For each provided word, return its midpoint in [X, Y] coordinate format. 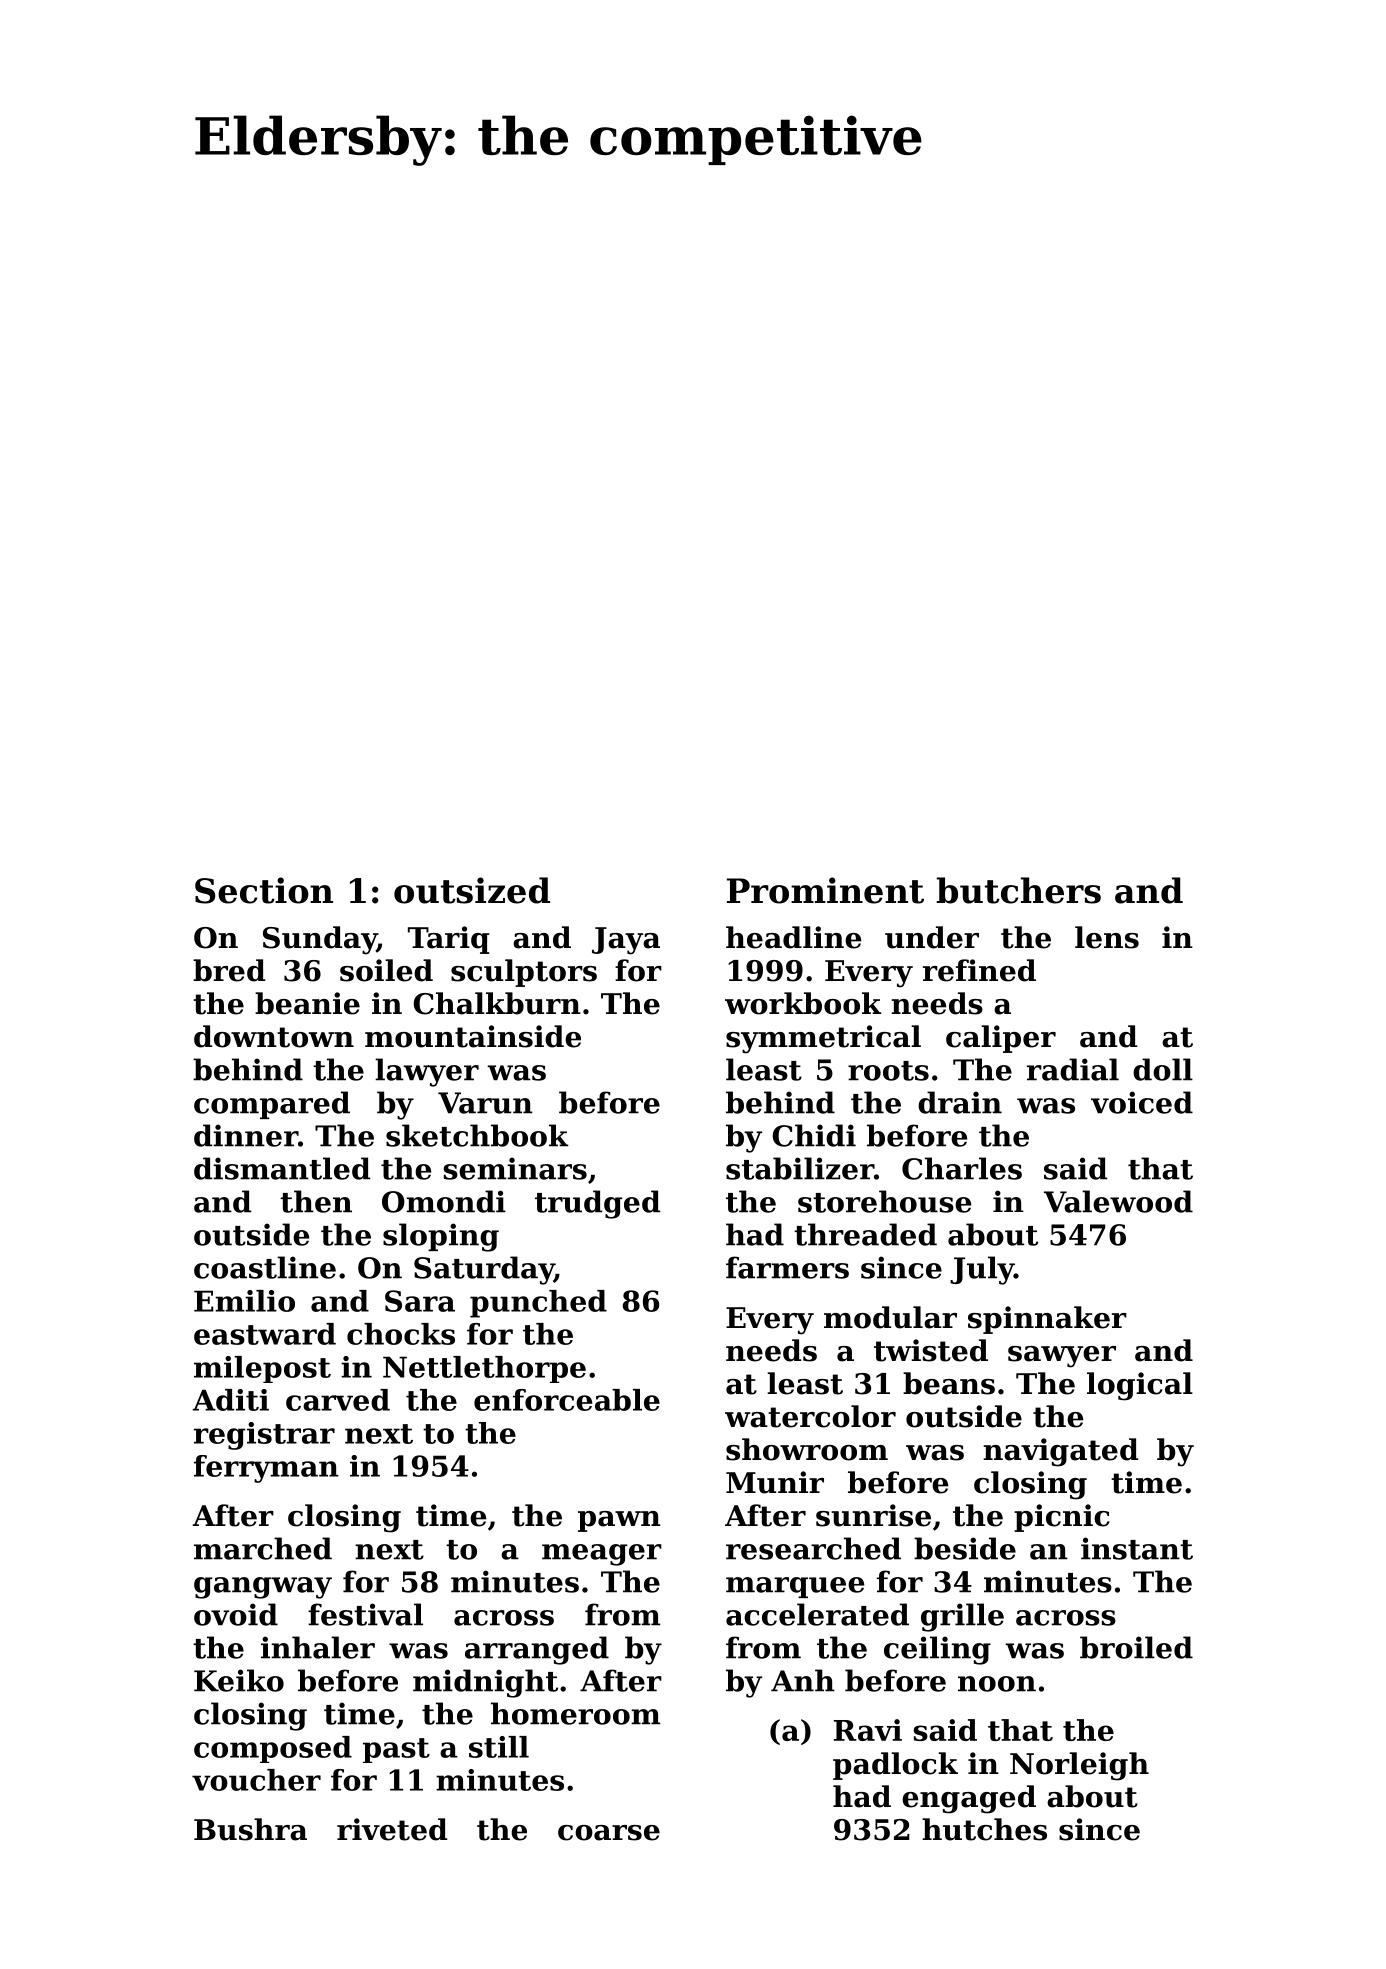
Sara [420, 1301]
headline [793, 937]
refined [979, 970]
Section [264, 890]
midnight [485, 1683]
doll [1163, 1069]
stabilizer [800, 1168]
